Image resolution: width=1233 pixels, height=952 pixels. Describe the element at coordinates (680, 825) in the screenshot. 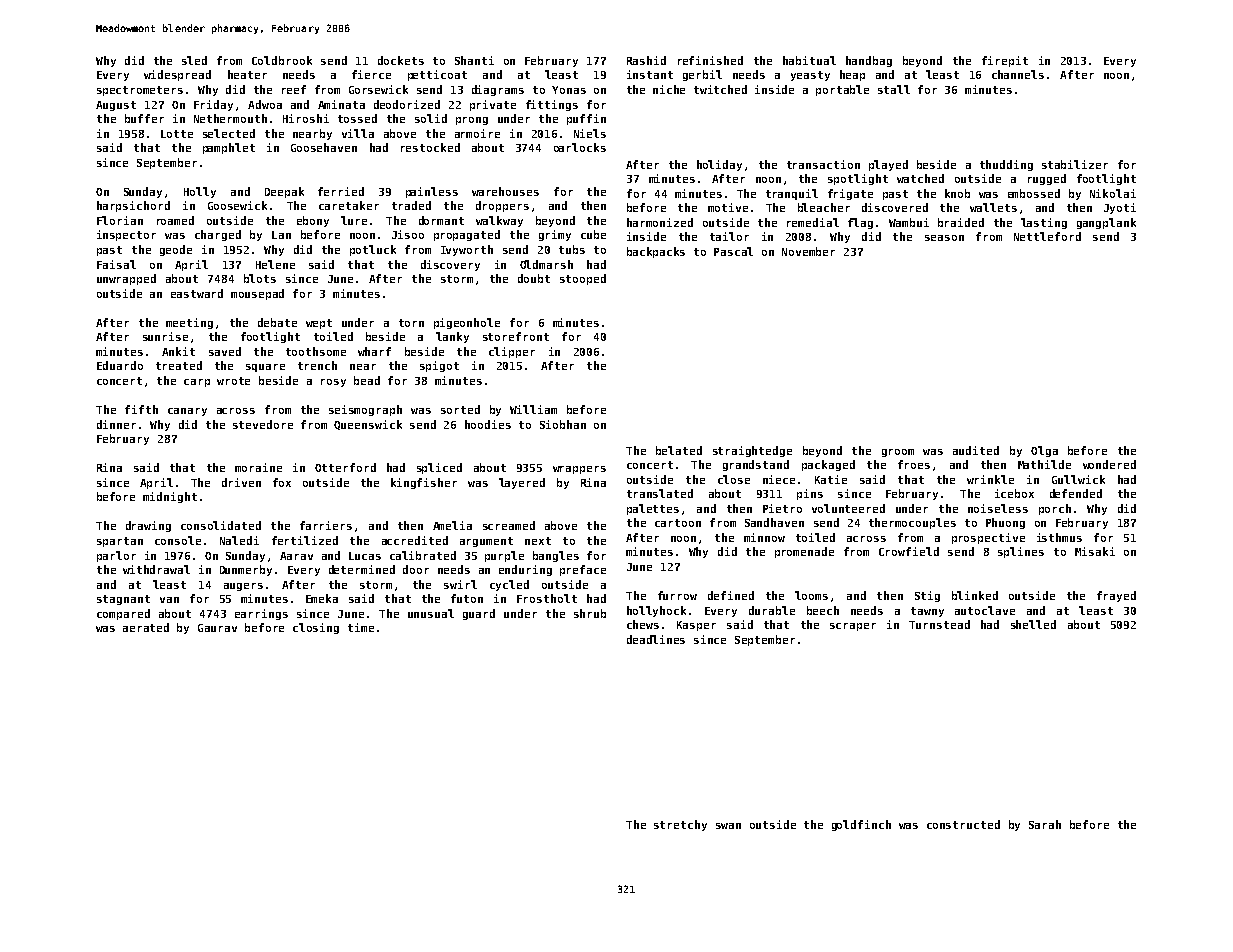

I see `stretchy` at that location.
